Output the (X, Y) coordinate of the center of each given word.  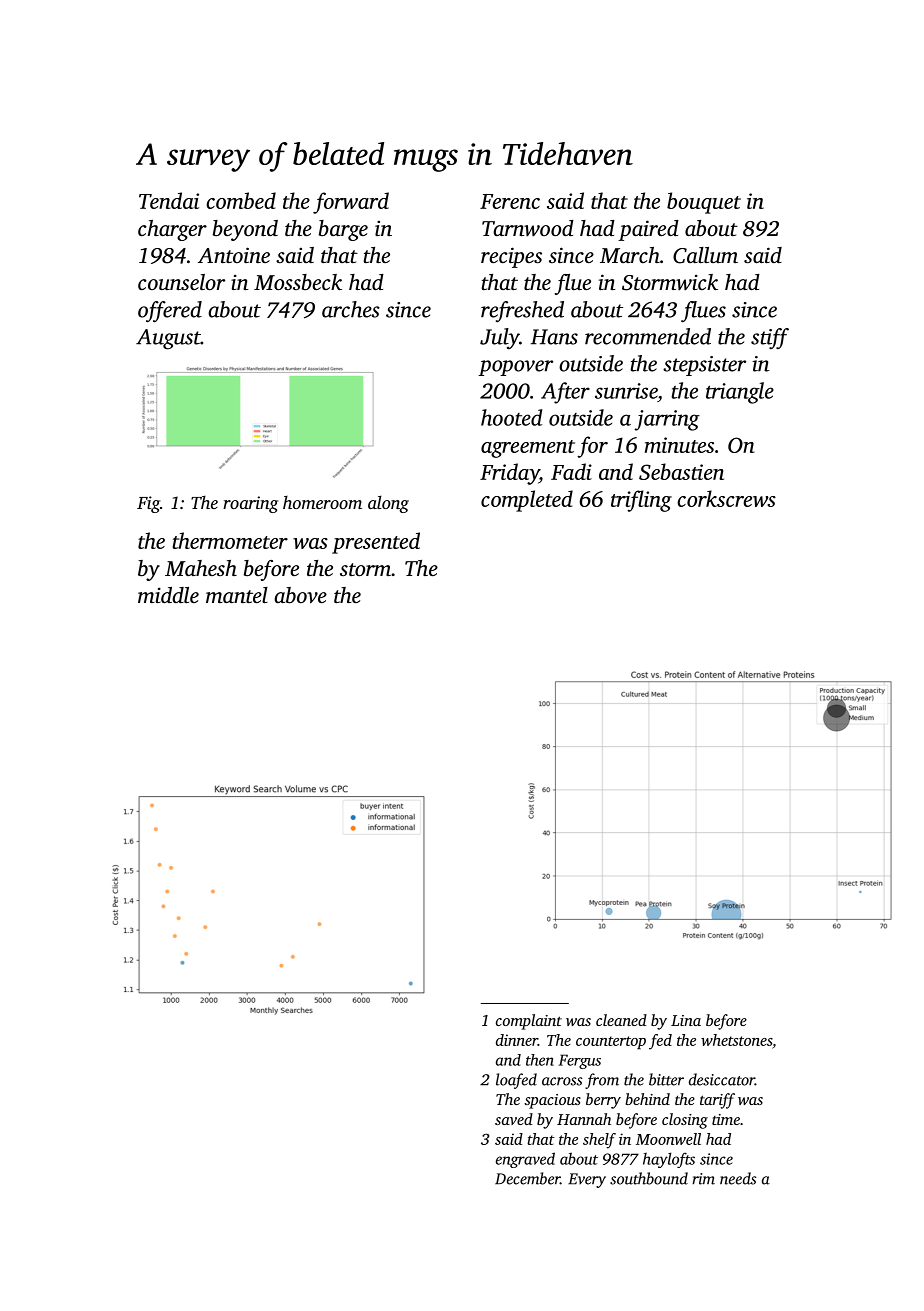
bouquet (704, 203)
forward (351, 203)
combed (241, 200)
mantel (237, 595)
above (300, 595)
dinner (517, 1040)
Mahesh (201, 568)
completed (527, 501)
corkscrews (726, 498)
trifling (641, 501)
